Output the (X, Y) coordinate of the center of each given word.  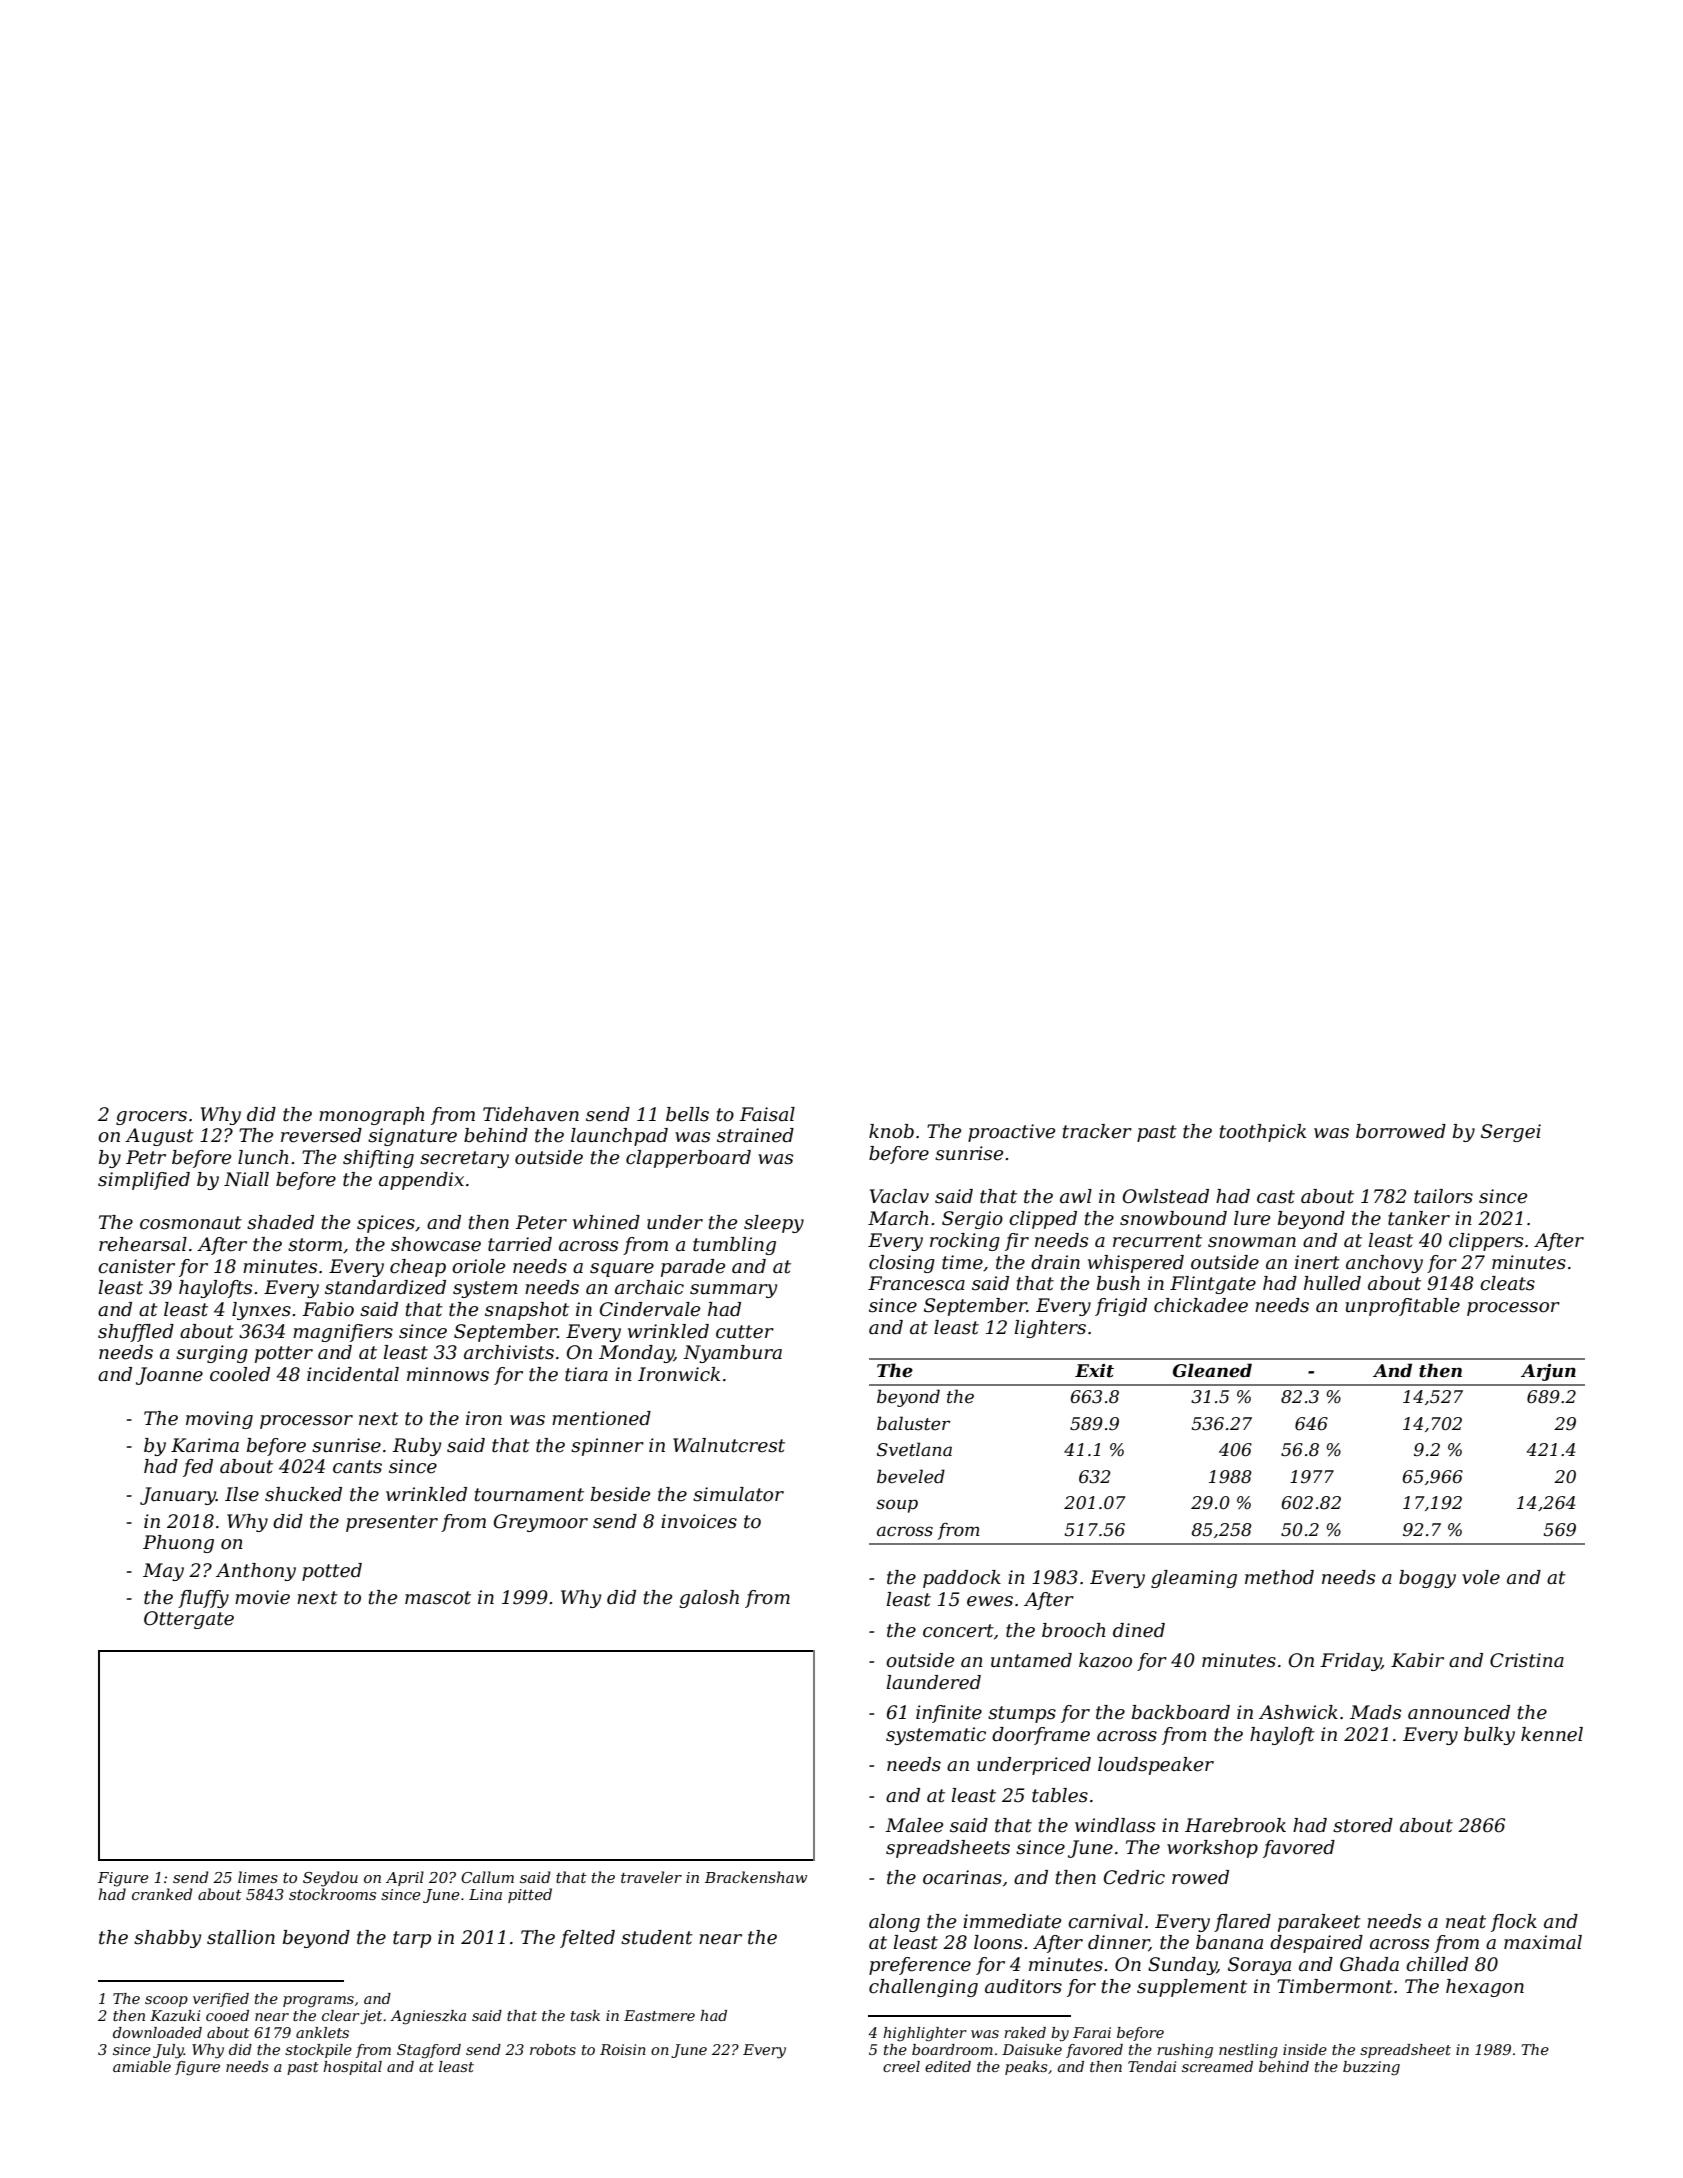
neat (1466, 1922)
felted (587, 1939)
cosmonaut (191, 1223)
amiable (142, 2066)
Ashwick (1298, 1712)
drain (1055, 1262)
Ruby (416, 1447)
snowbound (1173, 1218)
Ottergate (189, 1620)
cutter (745, 1332)
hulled (1332, 1283)
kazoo (1105, 1660)
